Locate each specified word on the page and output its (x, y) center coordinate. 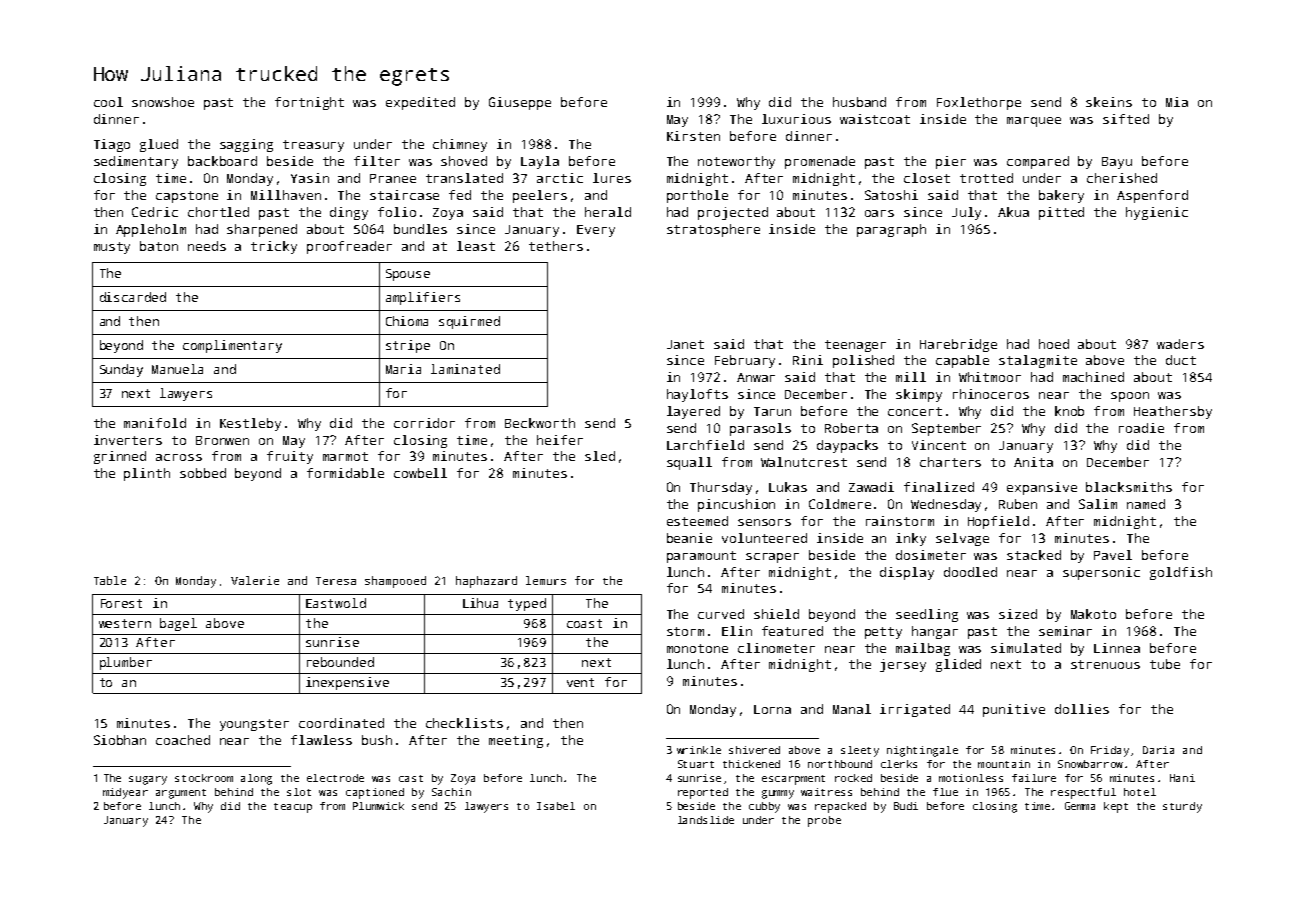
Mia (1177, 102)
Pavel (1113, 555)
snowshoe (163, 102)
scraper (772, 558)
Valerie (255, 580)
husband (859, 102)
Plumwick (378, 806)
